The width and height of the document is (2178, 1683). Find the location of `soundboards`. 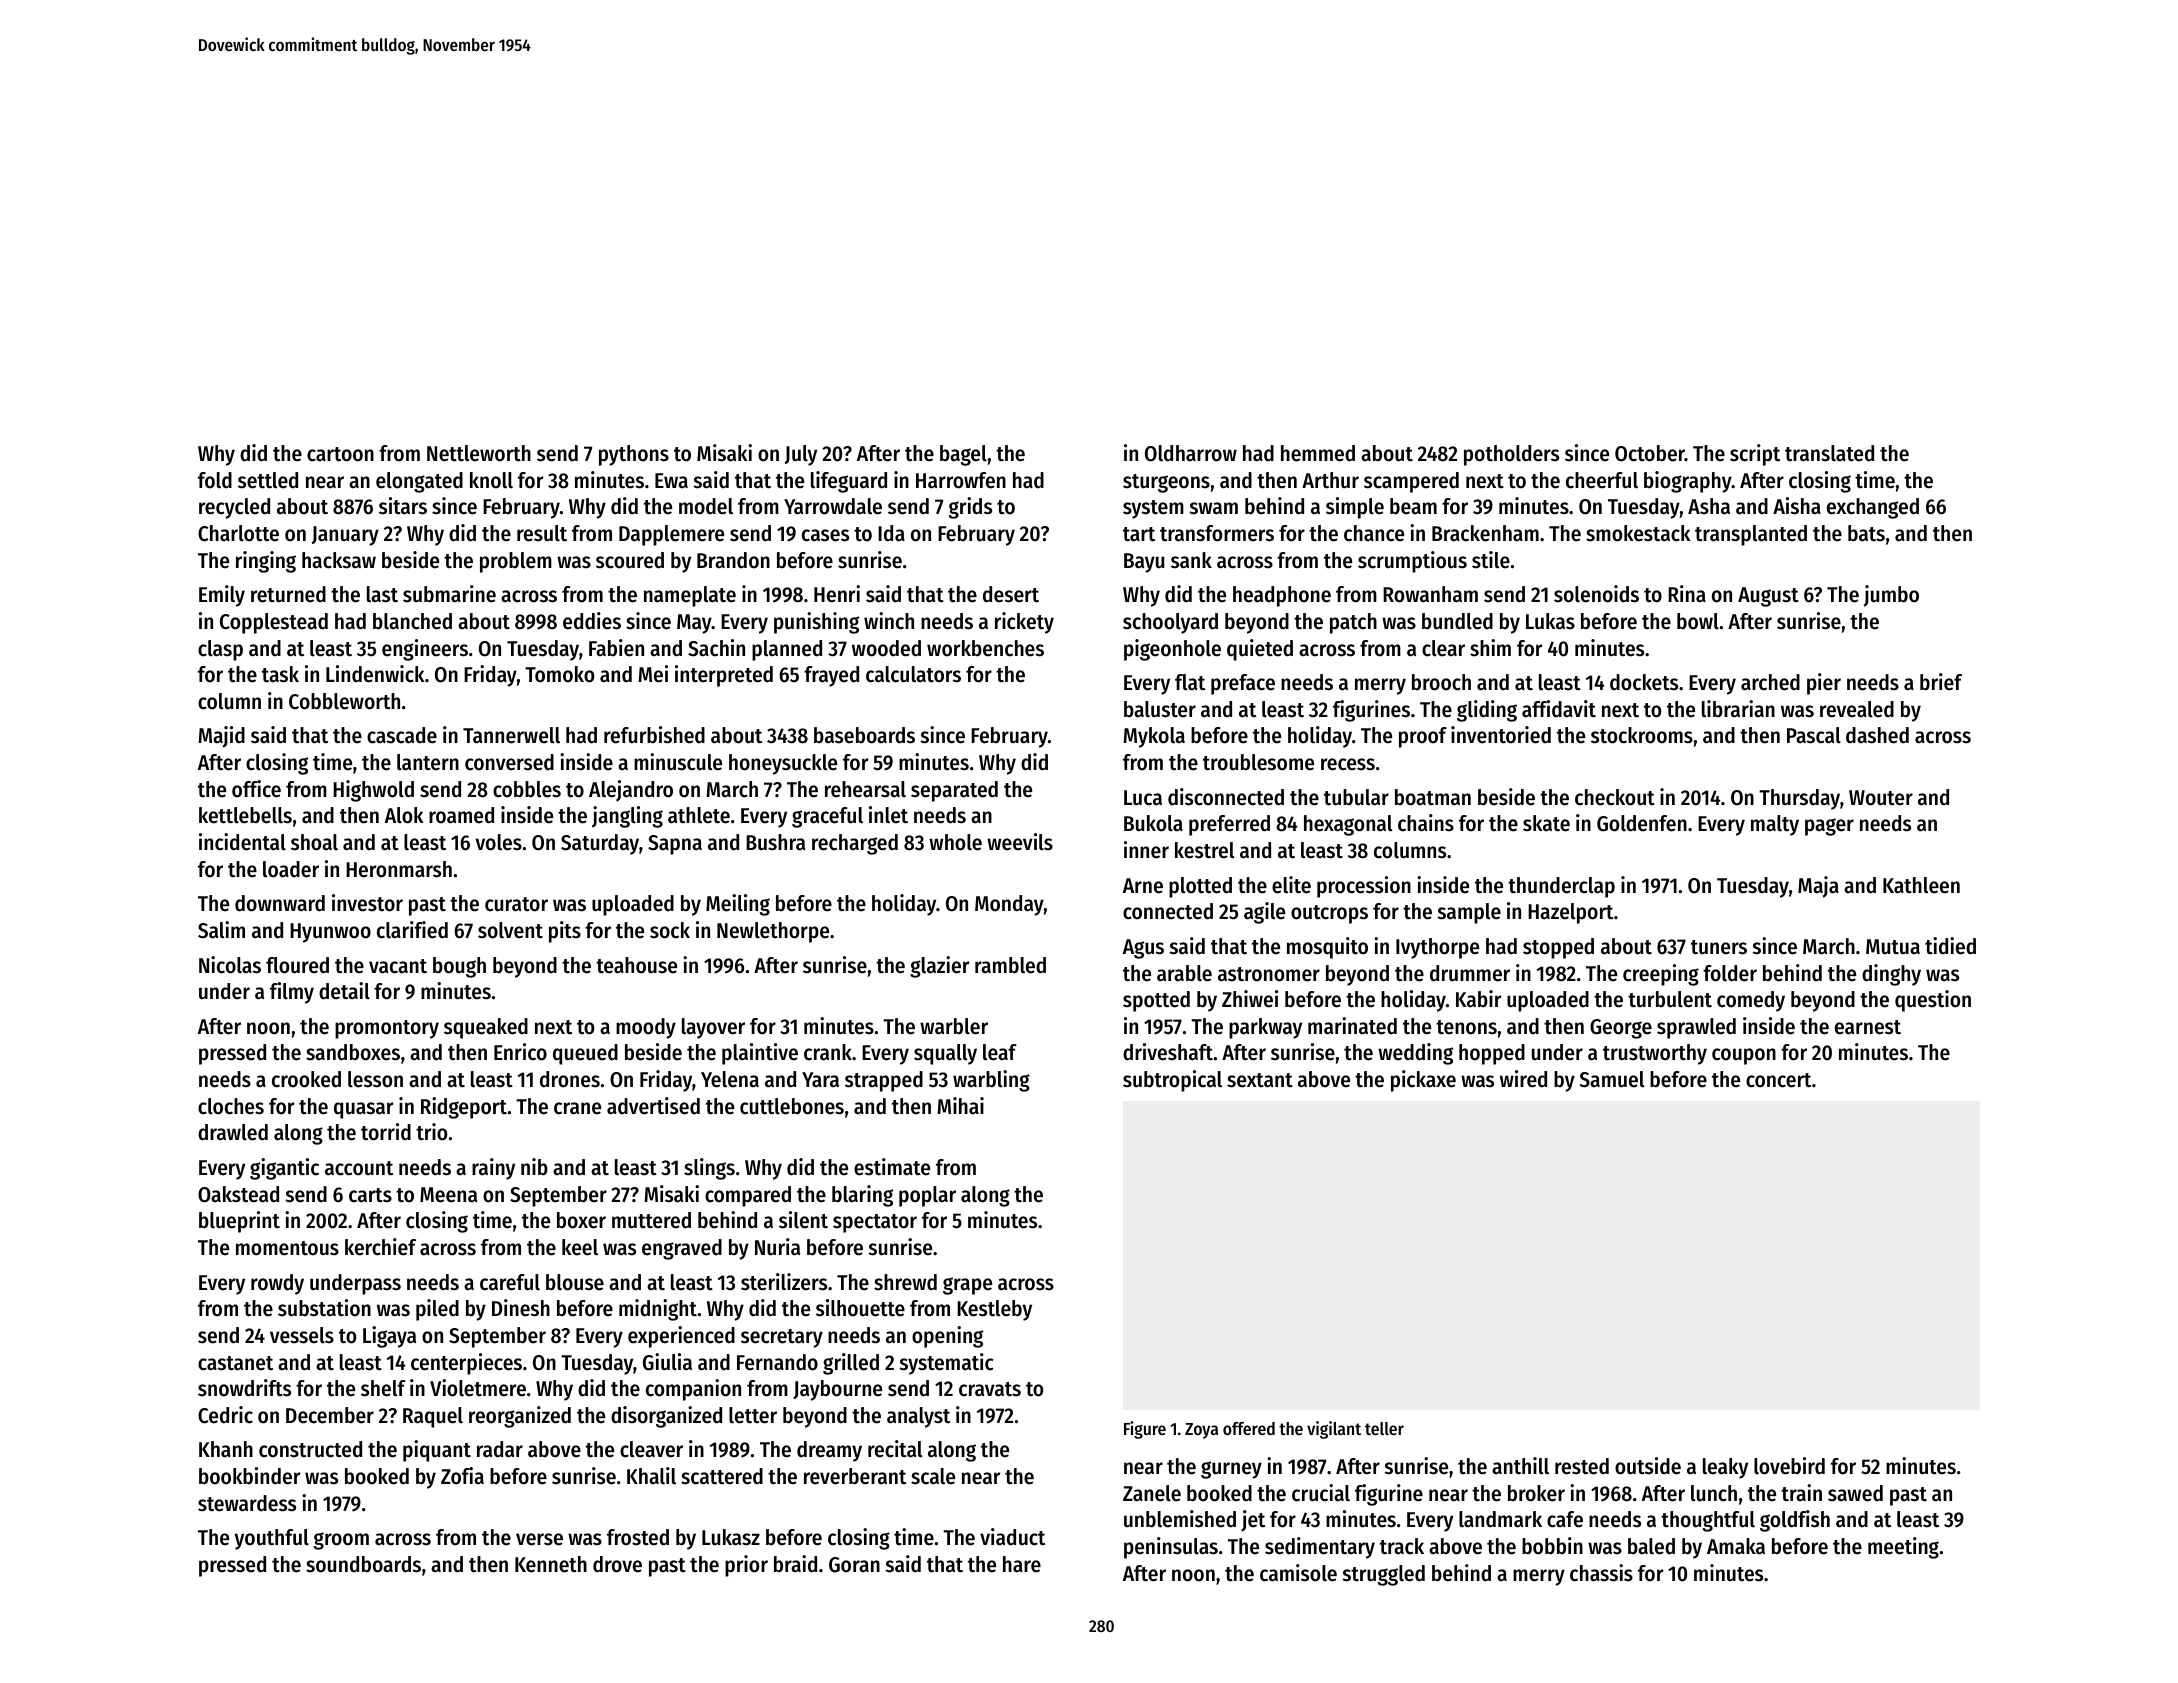

soundboards is located at coordinates (363, 1564).
